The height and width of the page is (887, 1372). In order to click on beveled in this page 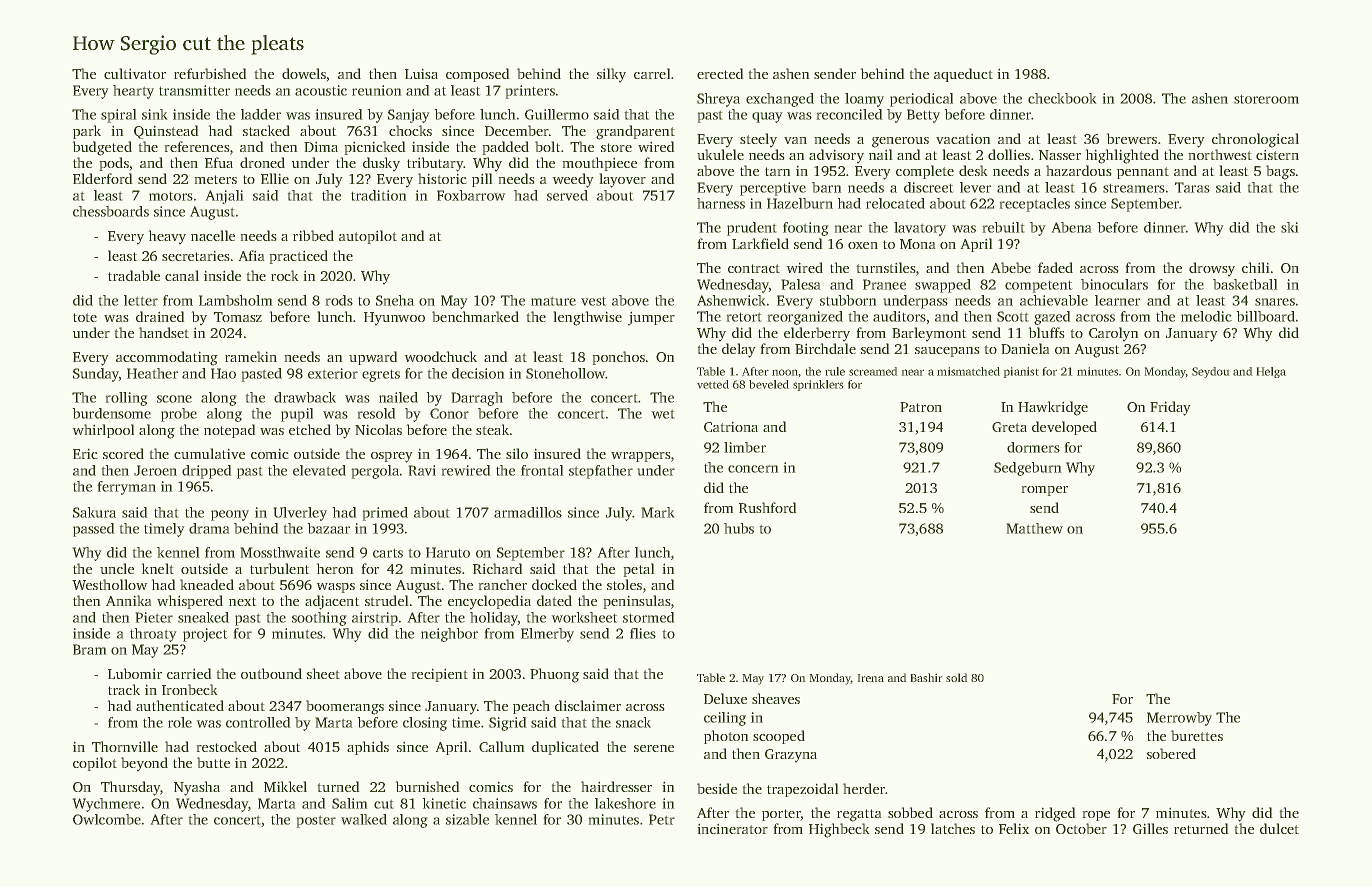, I will do `click(769, 384)`.
